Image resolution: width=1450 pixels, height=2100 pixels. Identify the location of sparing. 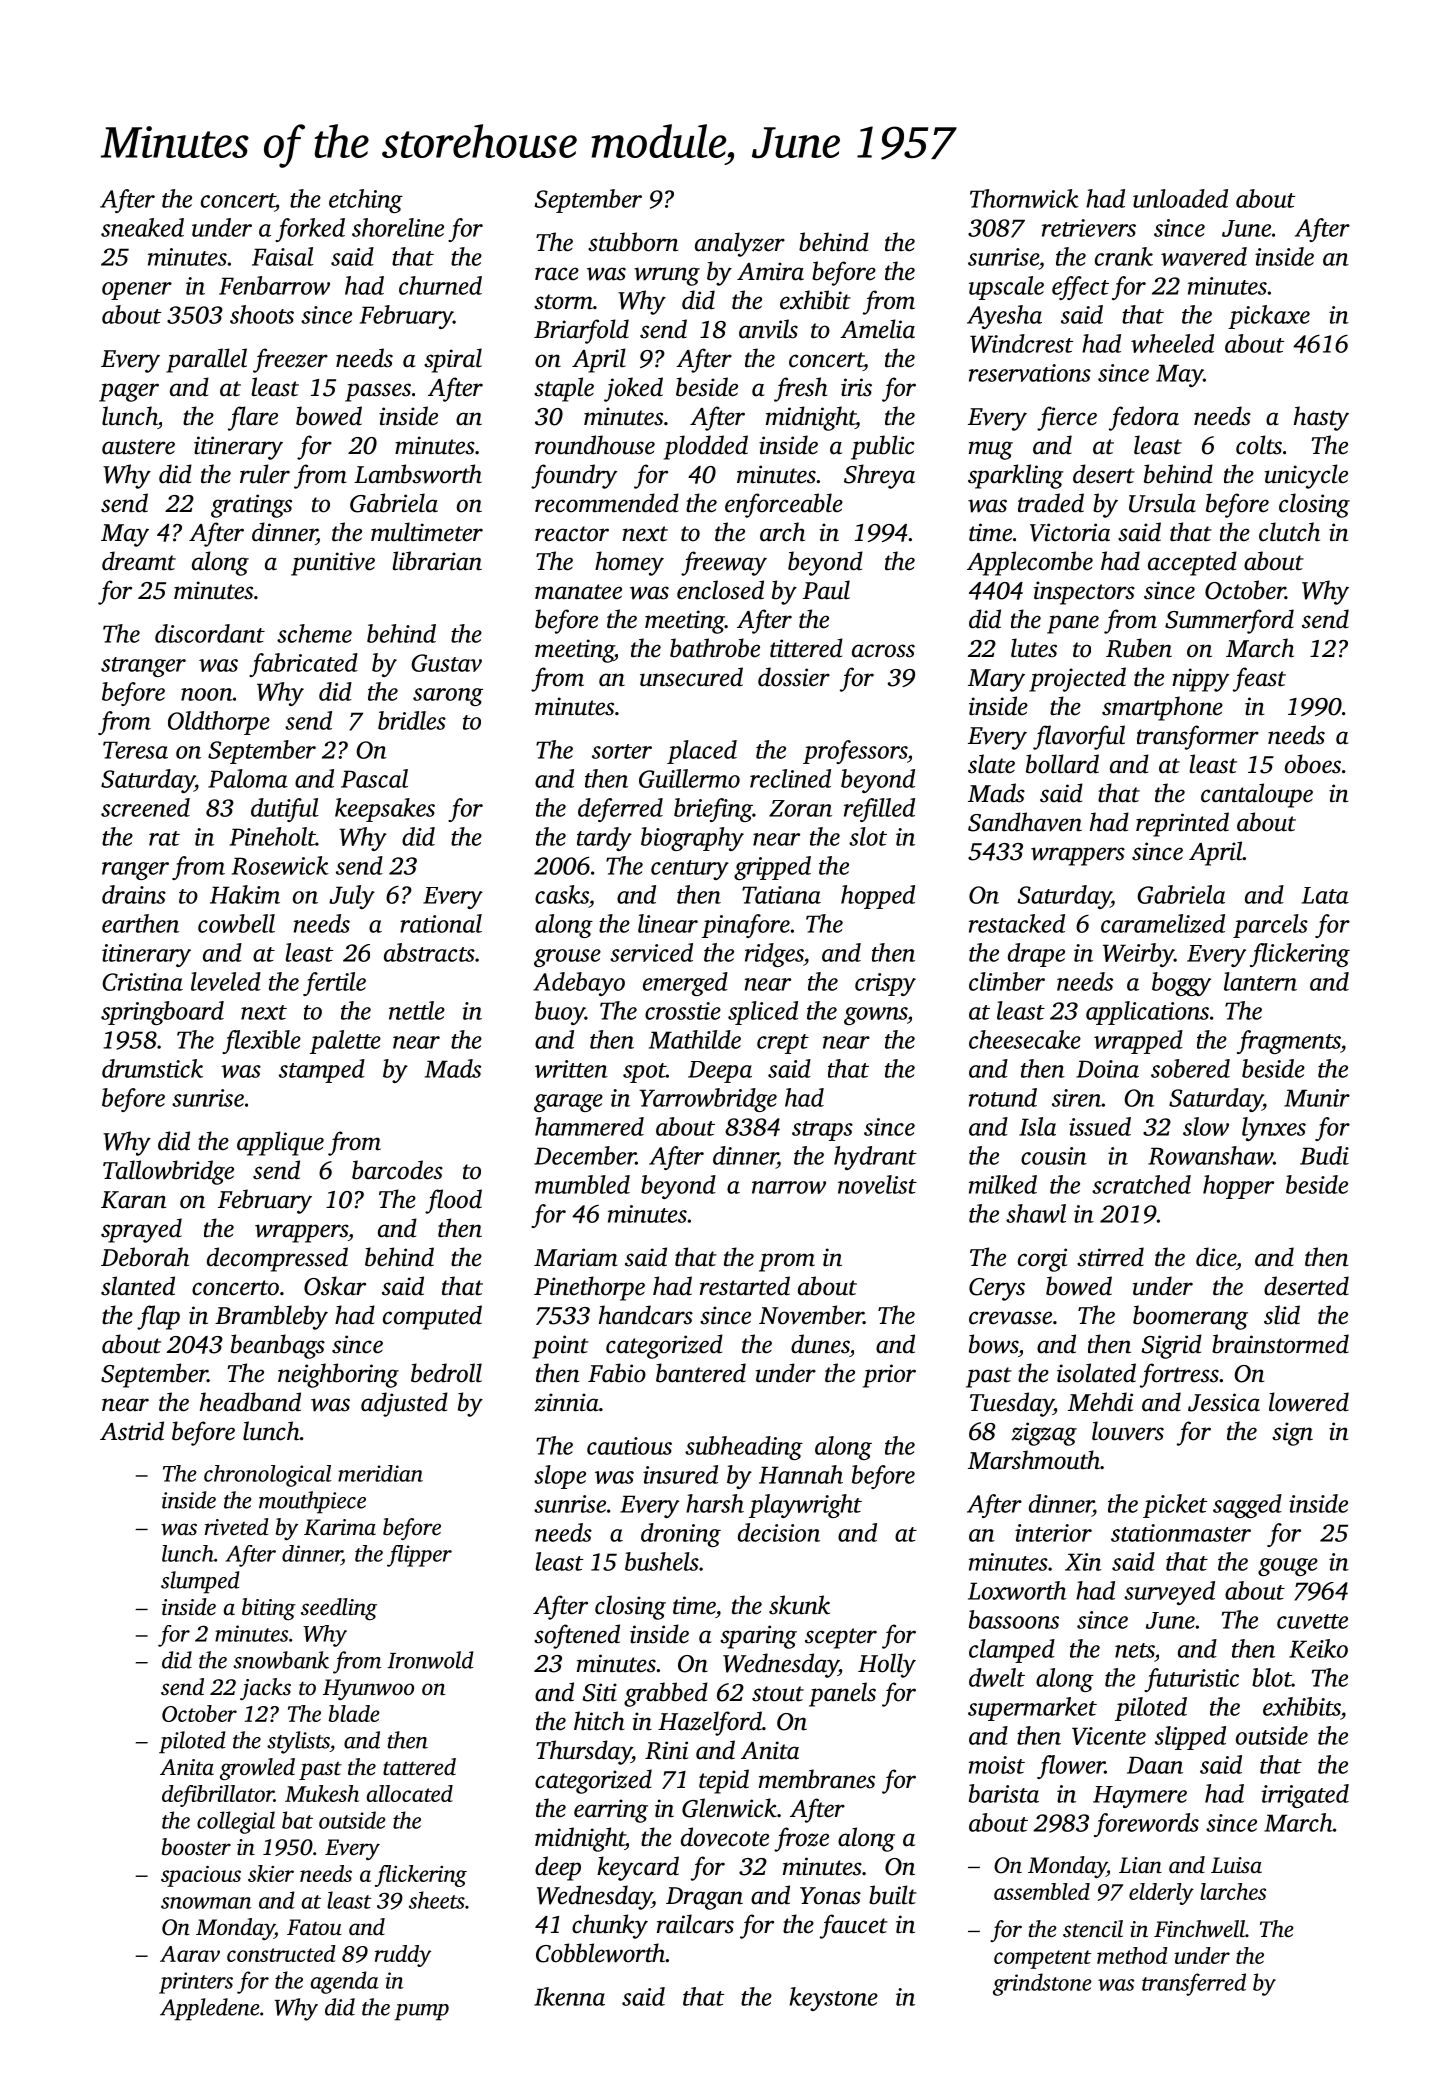
(758, 1637).
